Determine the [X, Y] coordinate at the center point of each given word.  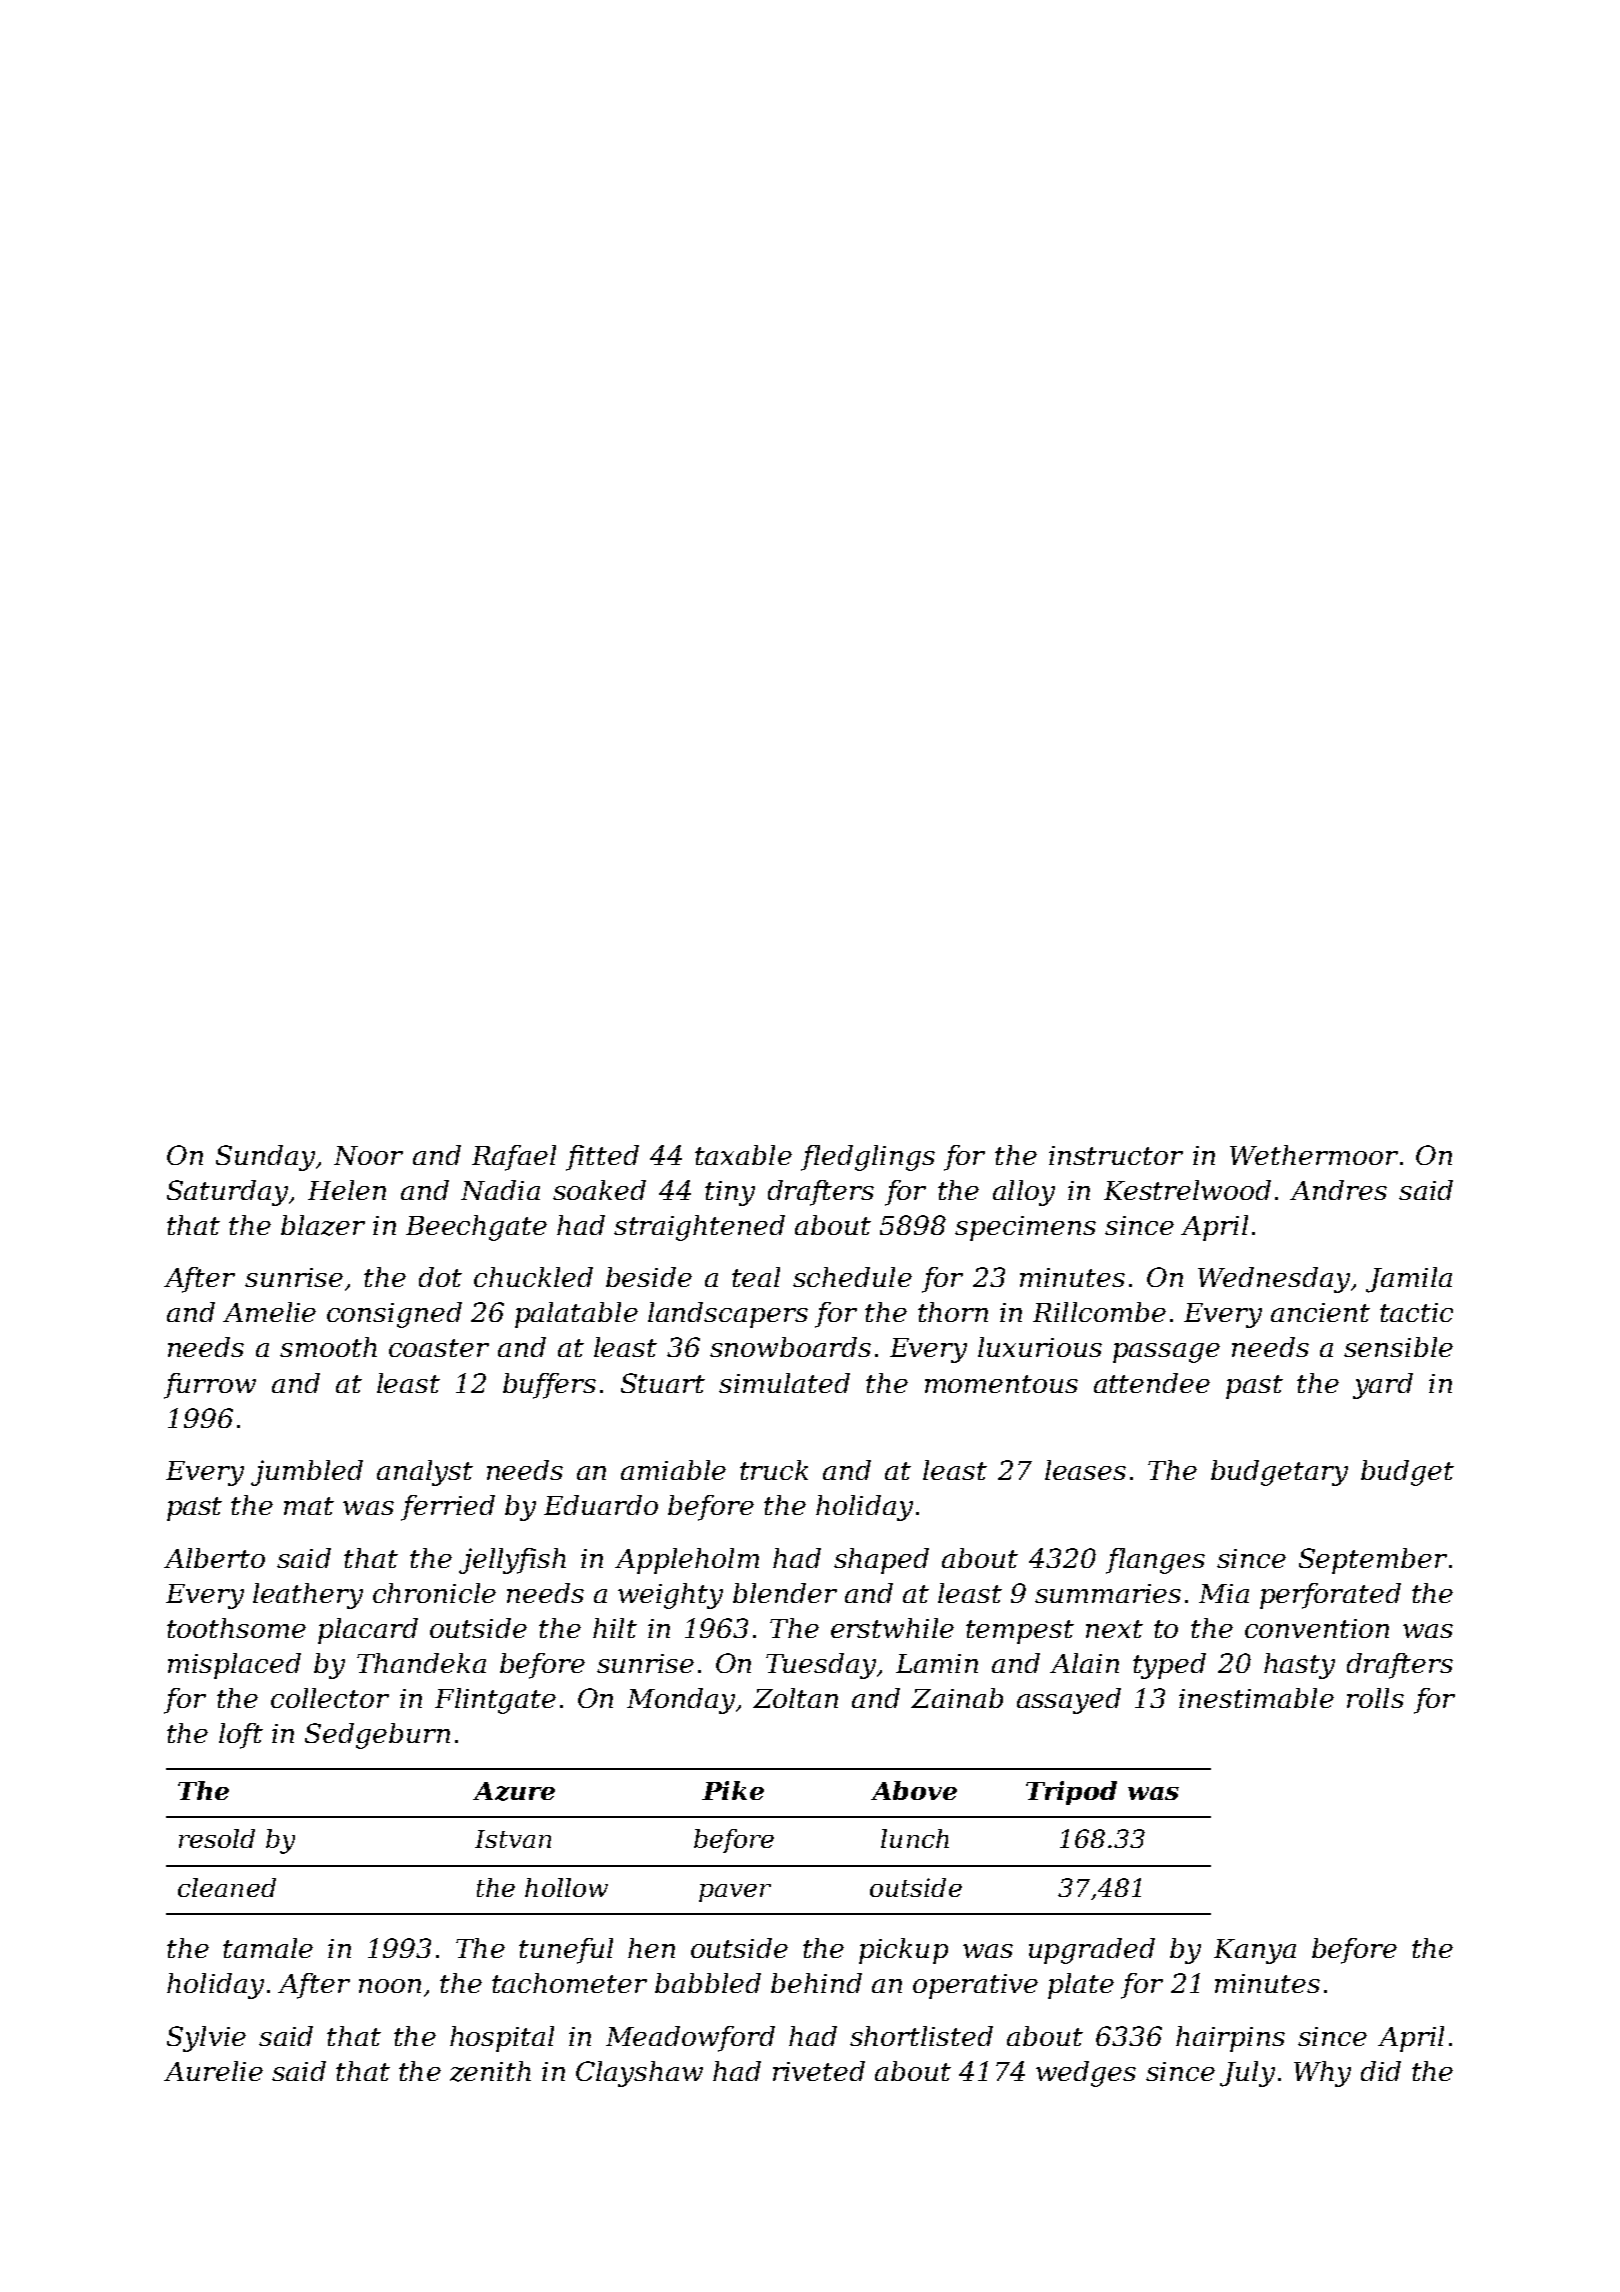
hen [651, 1948]
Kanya [1255, 1951]
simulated [784, 1383]
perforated [1330, 1596]
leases [1085, 1470]
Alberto [214, 1558]
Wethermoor [1314, 1155]
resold [217, 1838]
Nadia [500, 1190]
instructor [1116, 1155]
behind [816, 1983]
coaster [439, 1348]
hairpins [1230, 2039]
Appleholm [687, 1561]
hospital [502, 2039]
